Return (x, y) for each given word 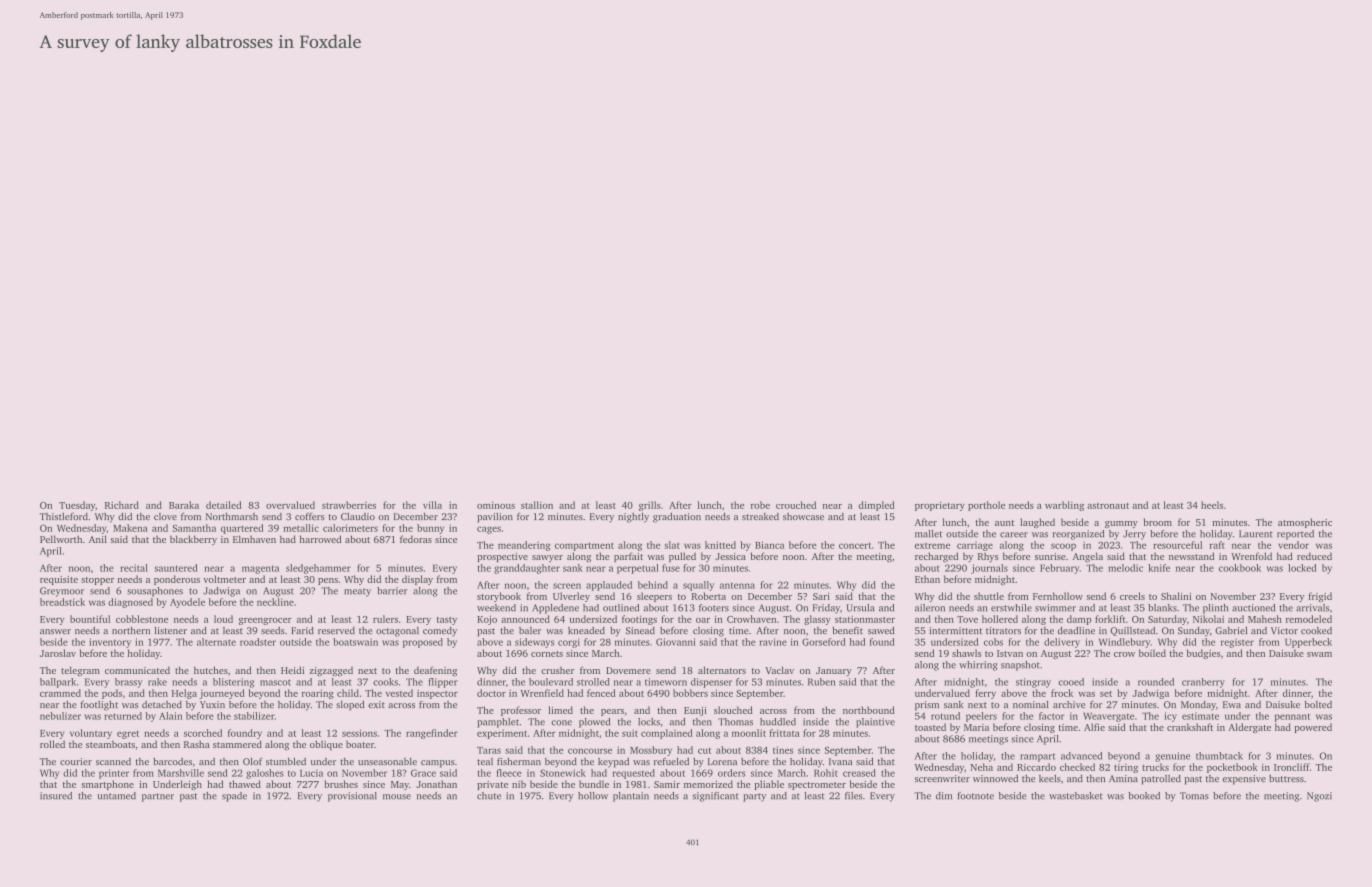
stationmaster (865, 619)
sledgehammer (318, 569)
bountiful (90, 619)
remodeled (1309, 619)
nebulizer (60, 716)
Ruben (821, 682)
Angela (1088, 557)
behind (653, 585)
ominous (496, 505)
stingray (1033, 683)
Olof (253, 761)
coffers (309, 516)
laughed (1037, 523)
